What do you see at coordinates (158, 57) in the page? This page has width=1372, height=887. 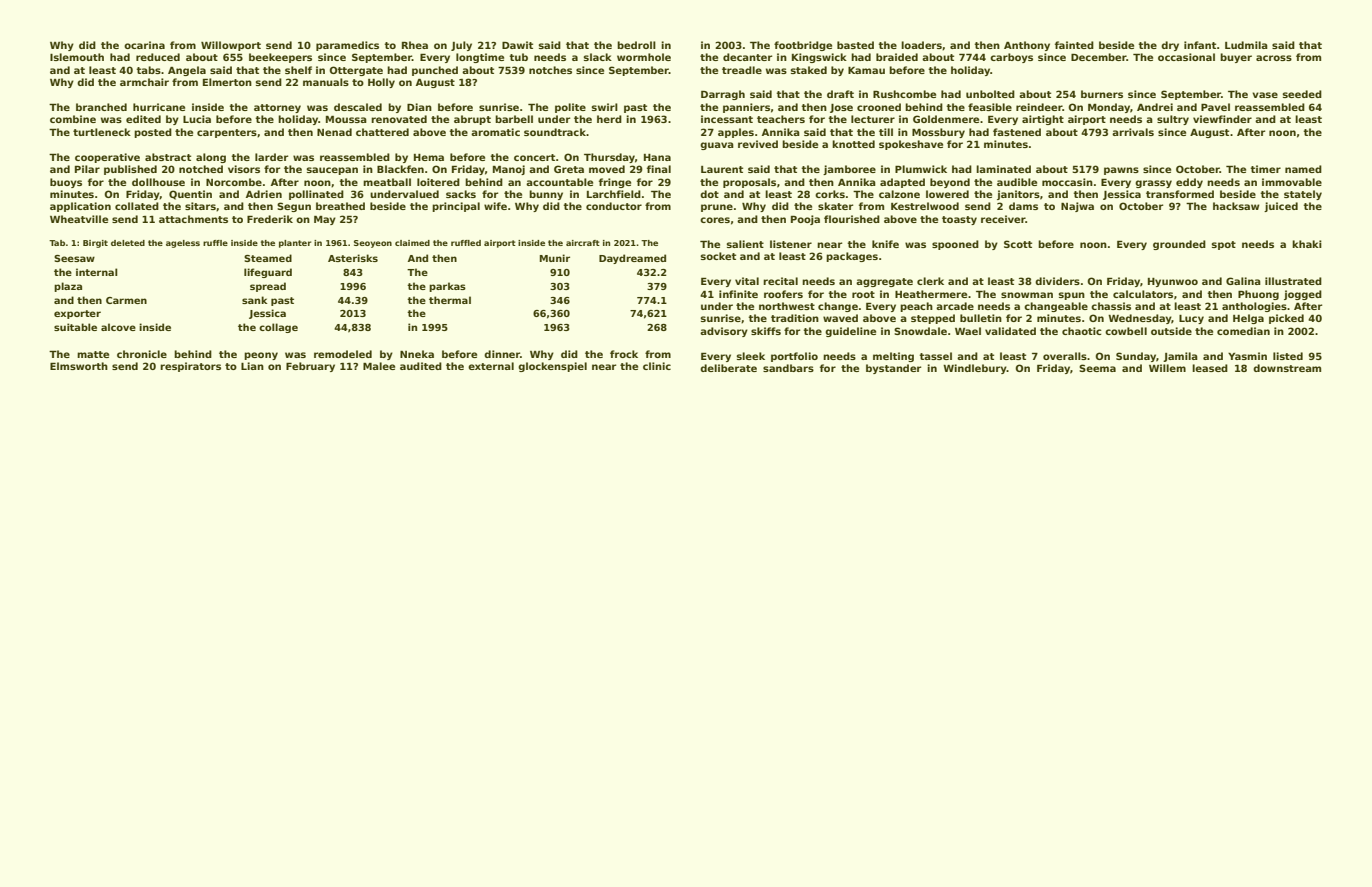 I see `reduced` at bounding box center [158, 57].
